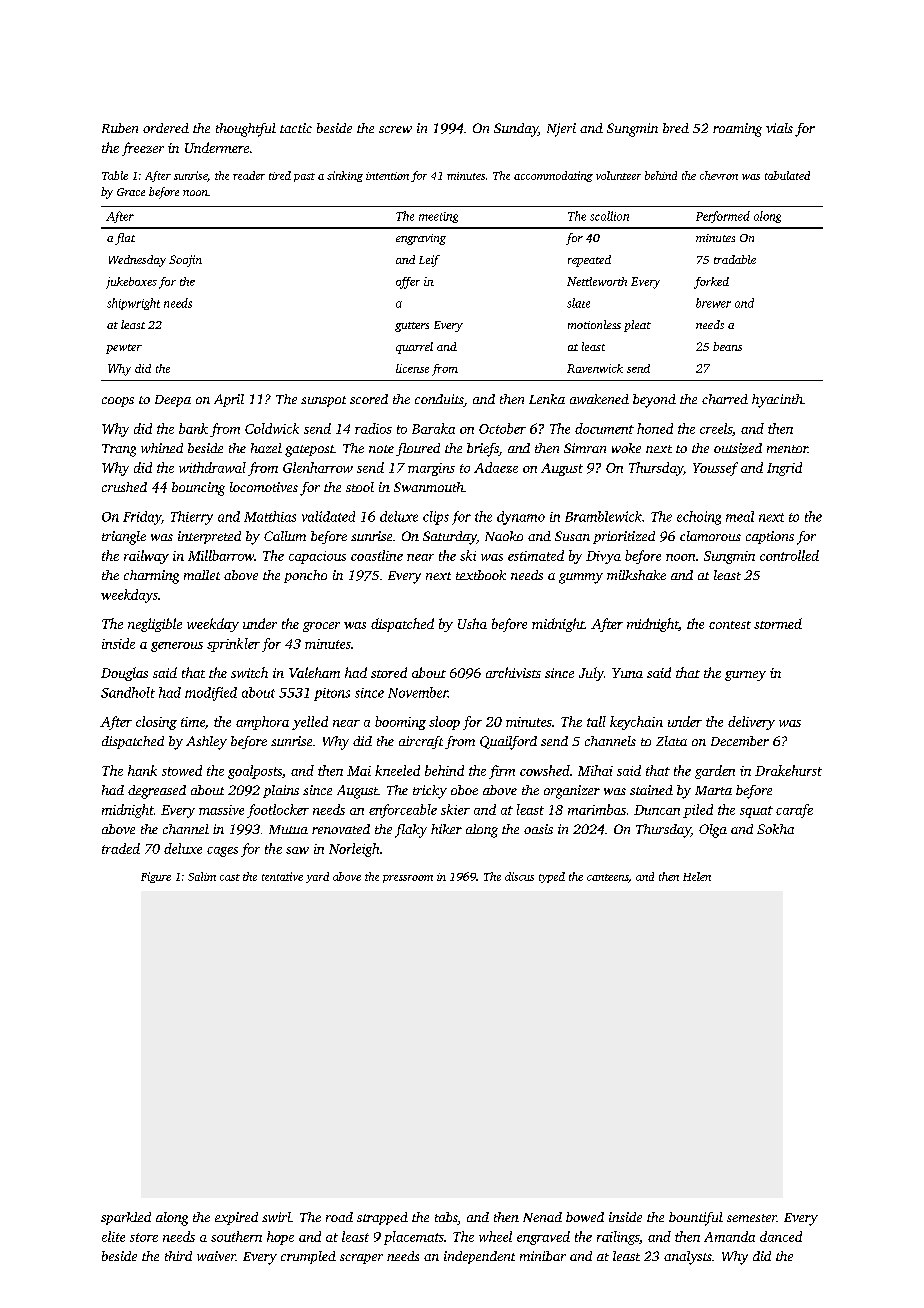 Image resolution: width=924 pixels, height=1308 pixels. Describe the element at coordinates (233, 645) in the document. I see `sprinkler` at that location.
